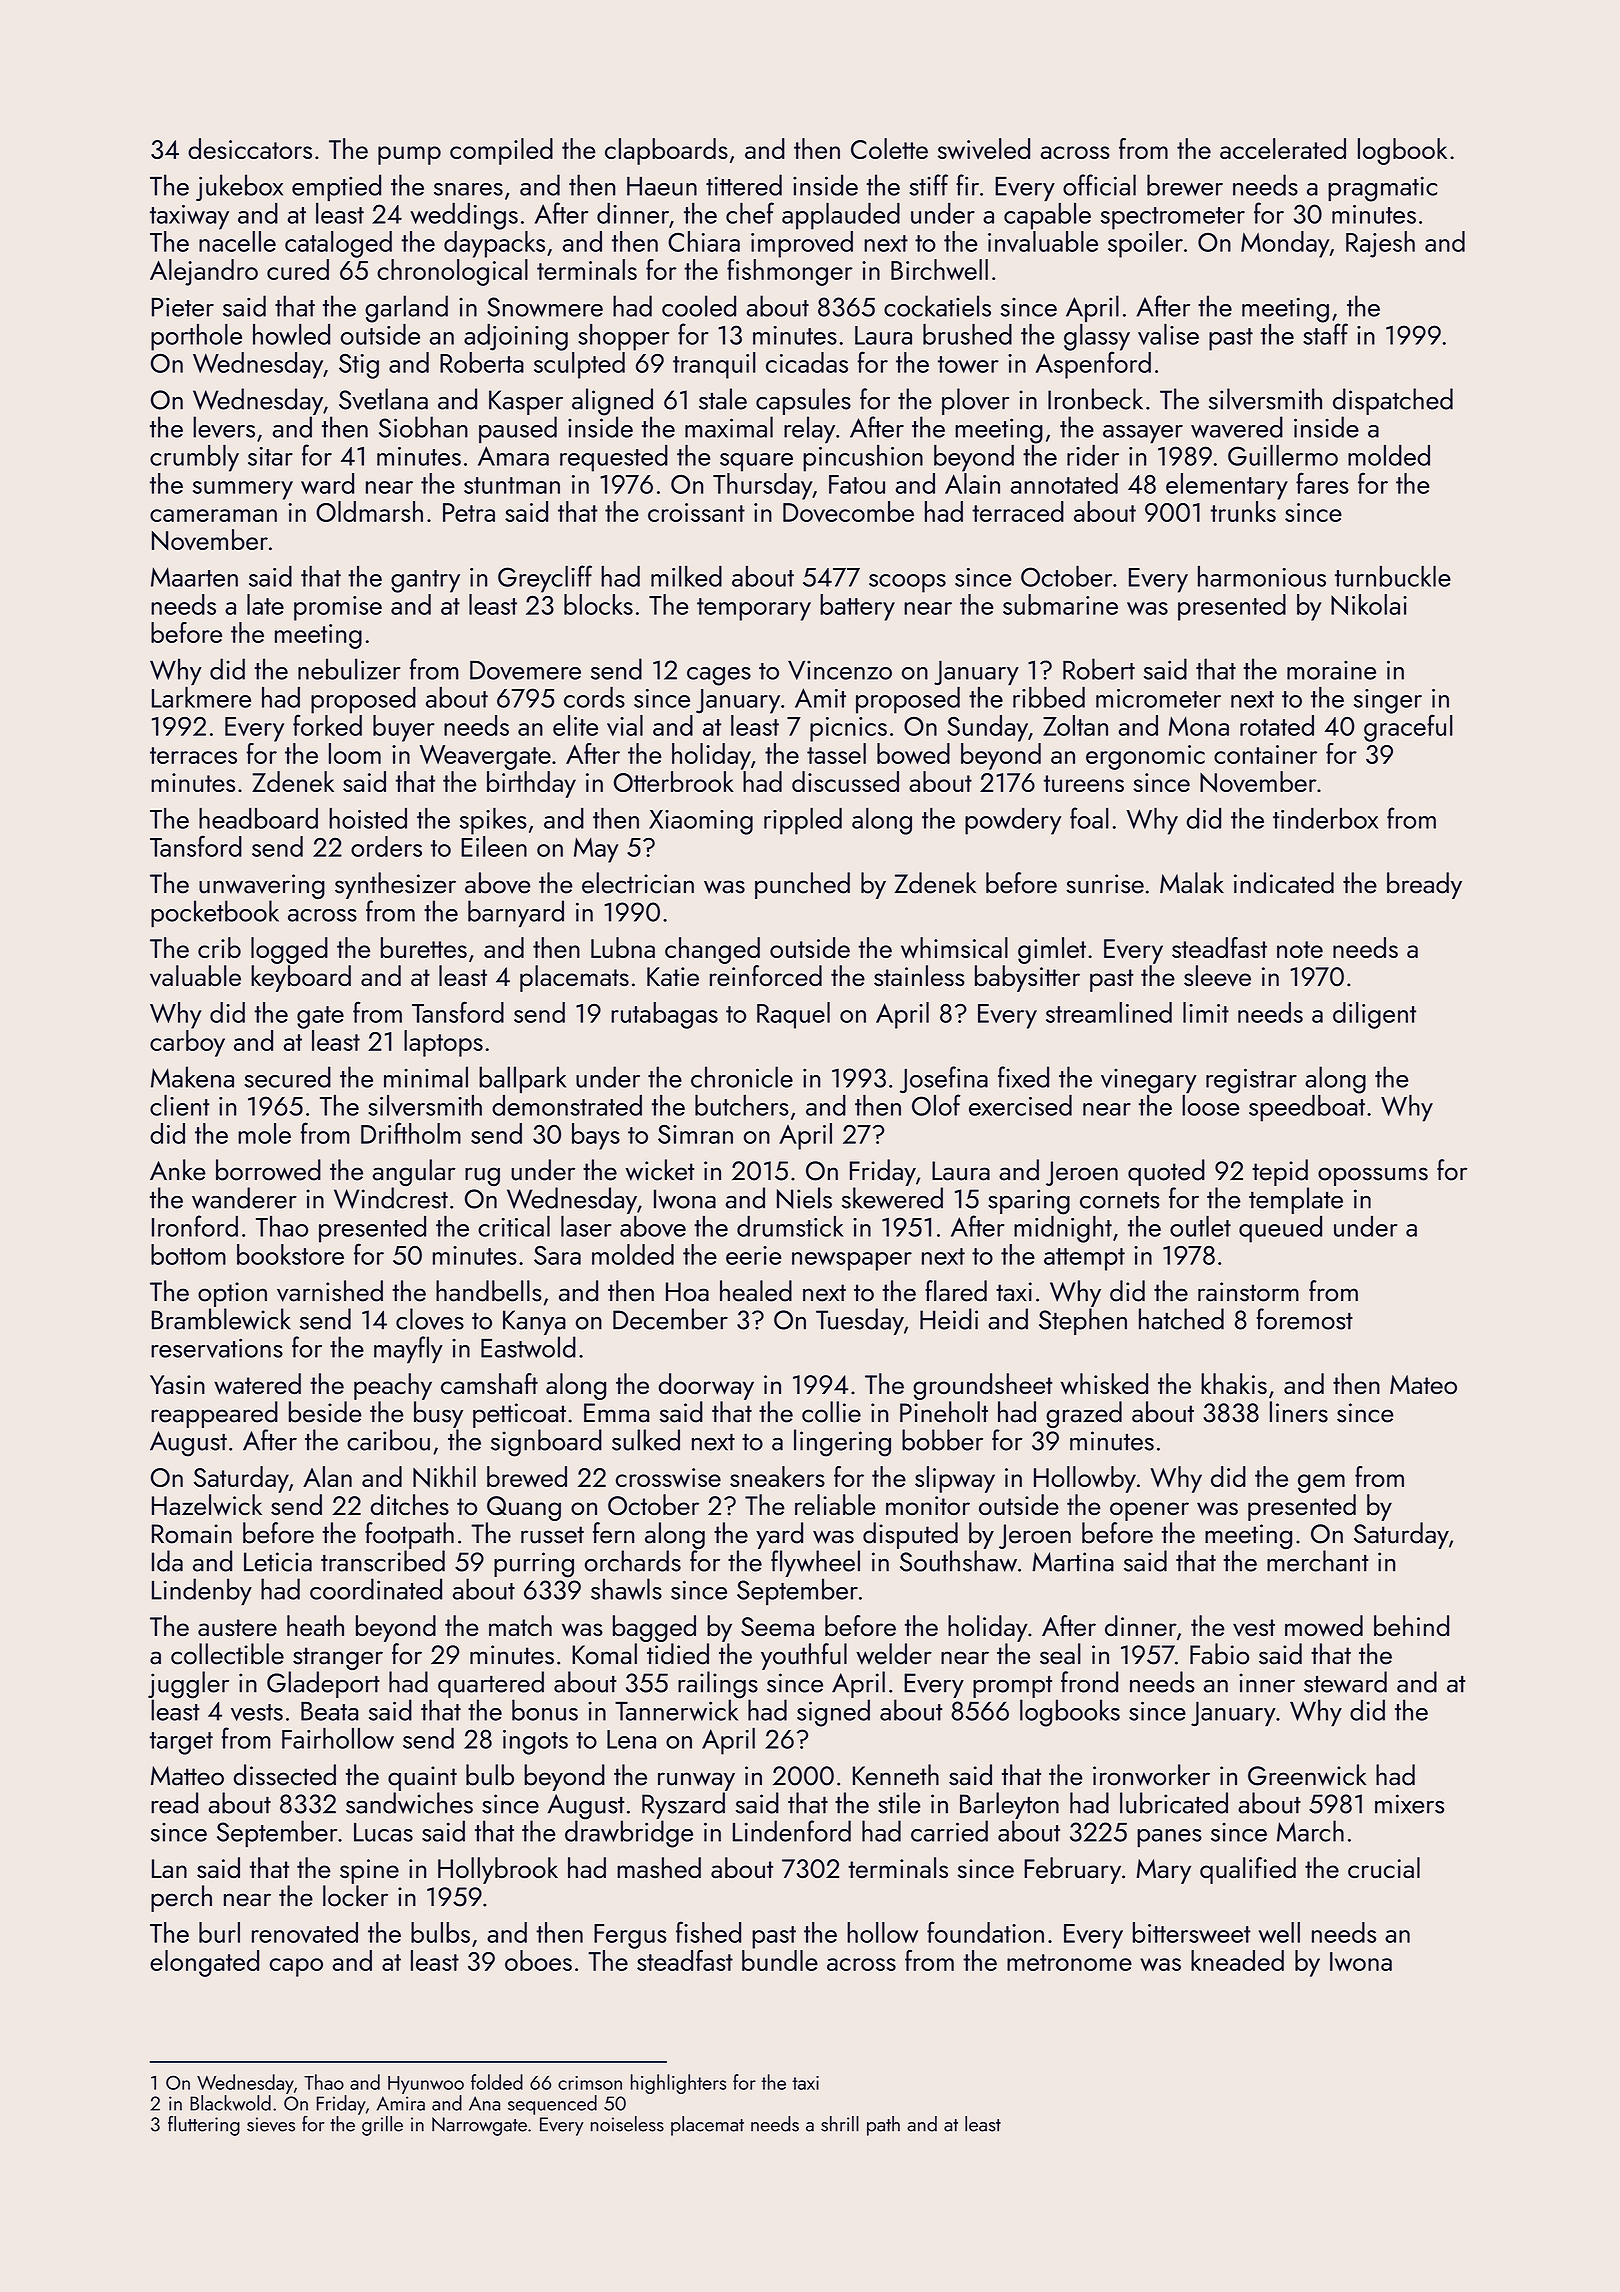 This screenshot has width=1620, height=2292. What do you see at coordinates (489, 1291) in the screenshot?
I see `handbells` at bounding box center [489, 1291].
